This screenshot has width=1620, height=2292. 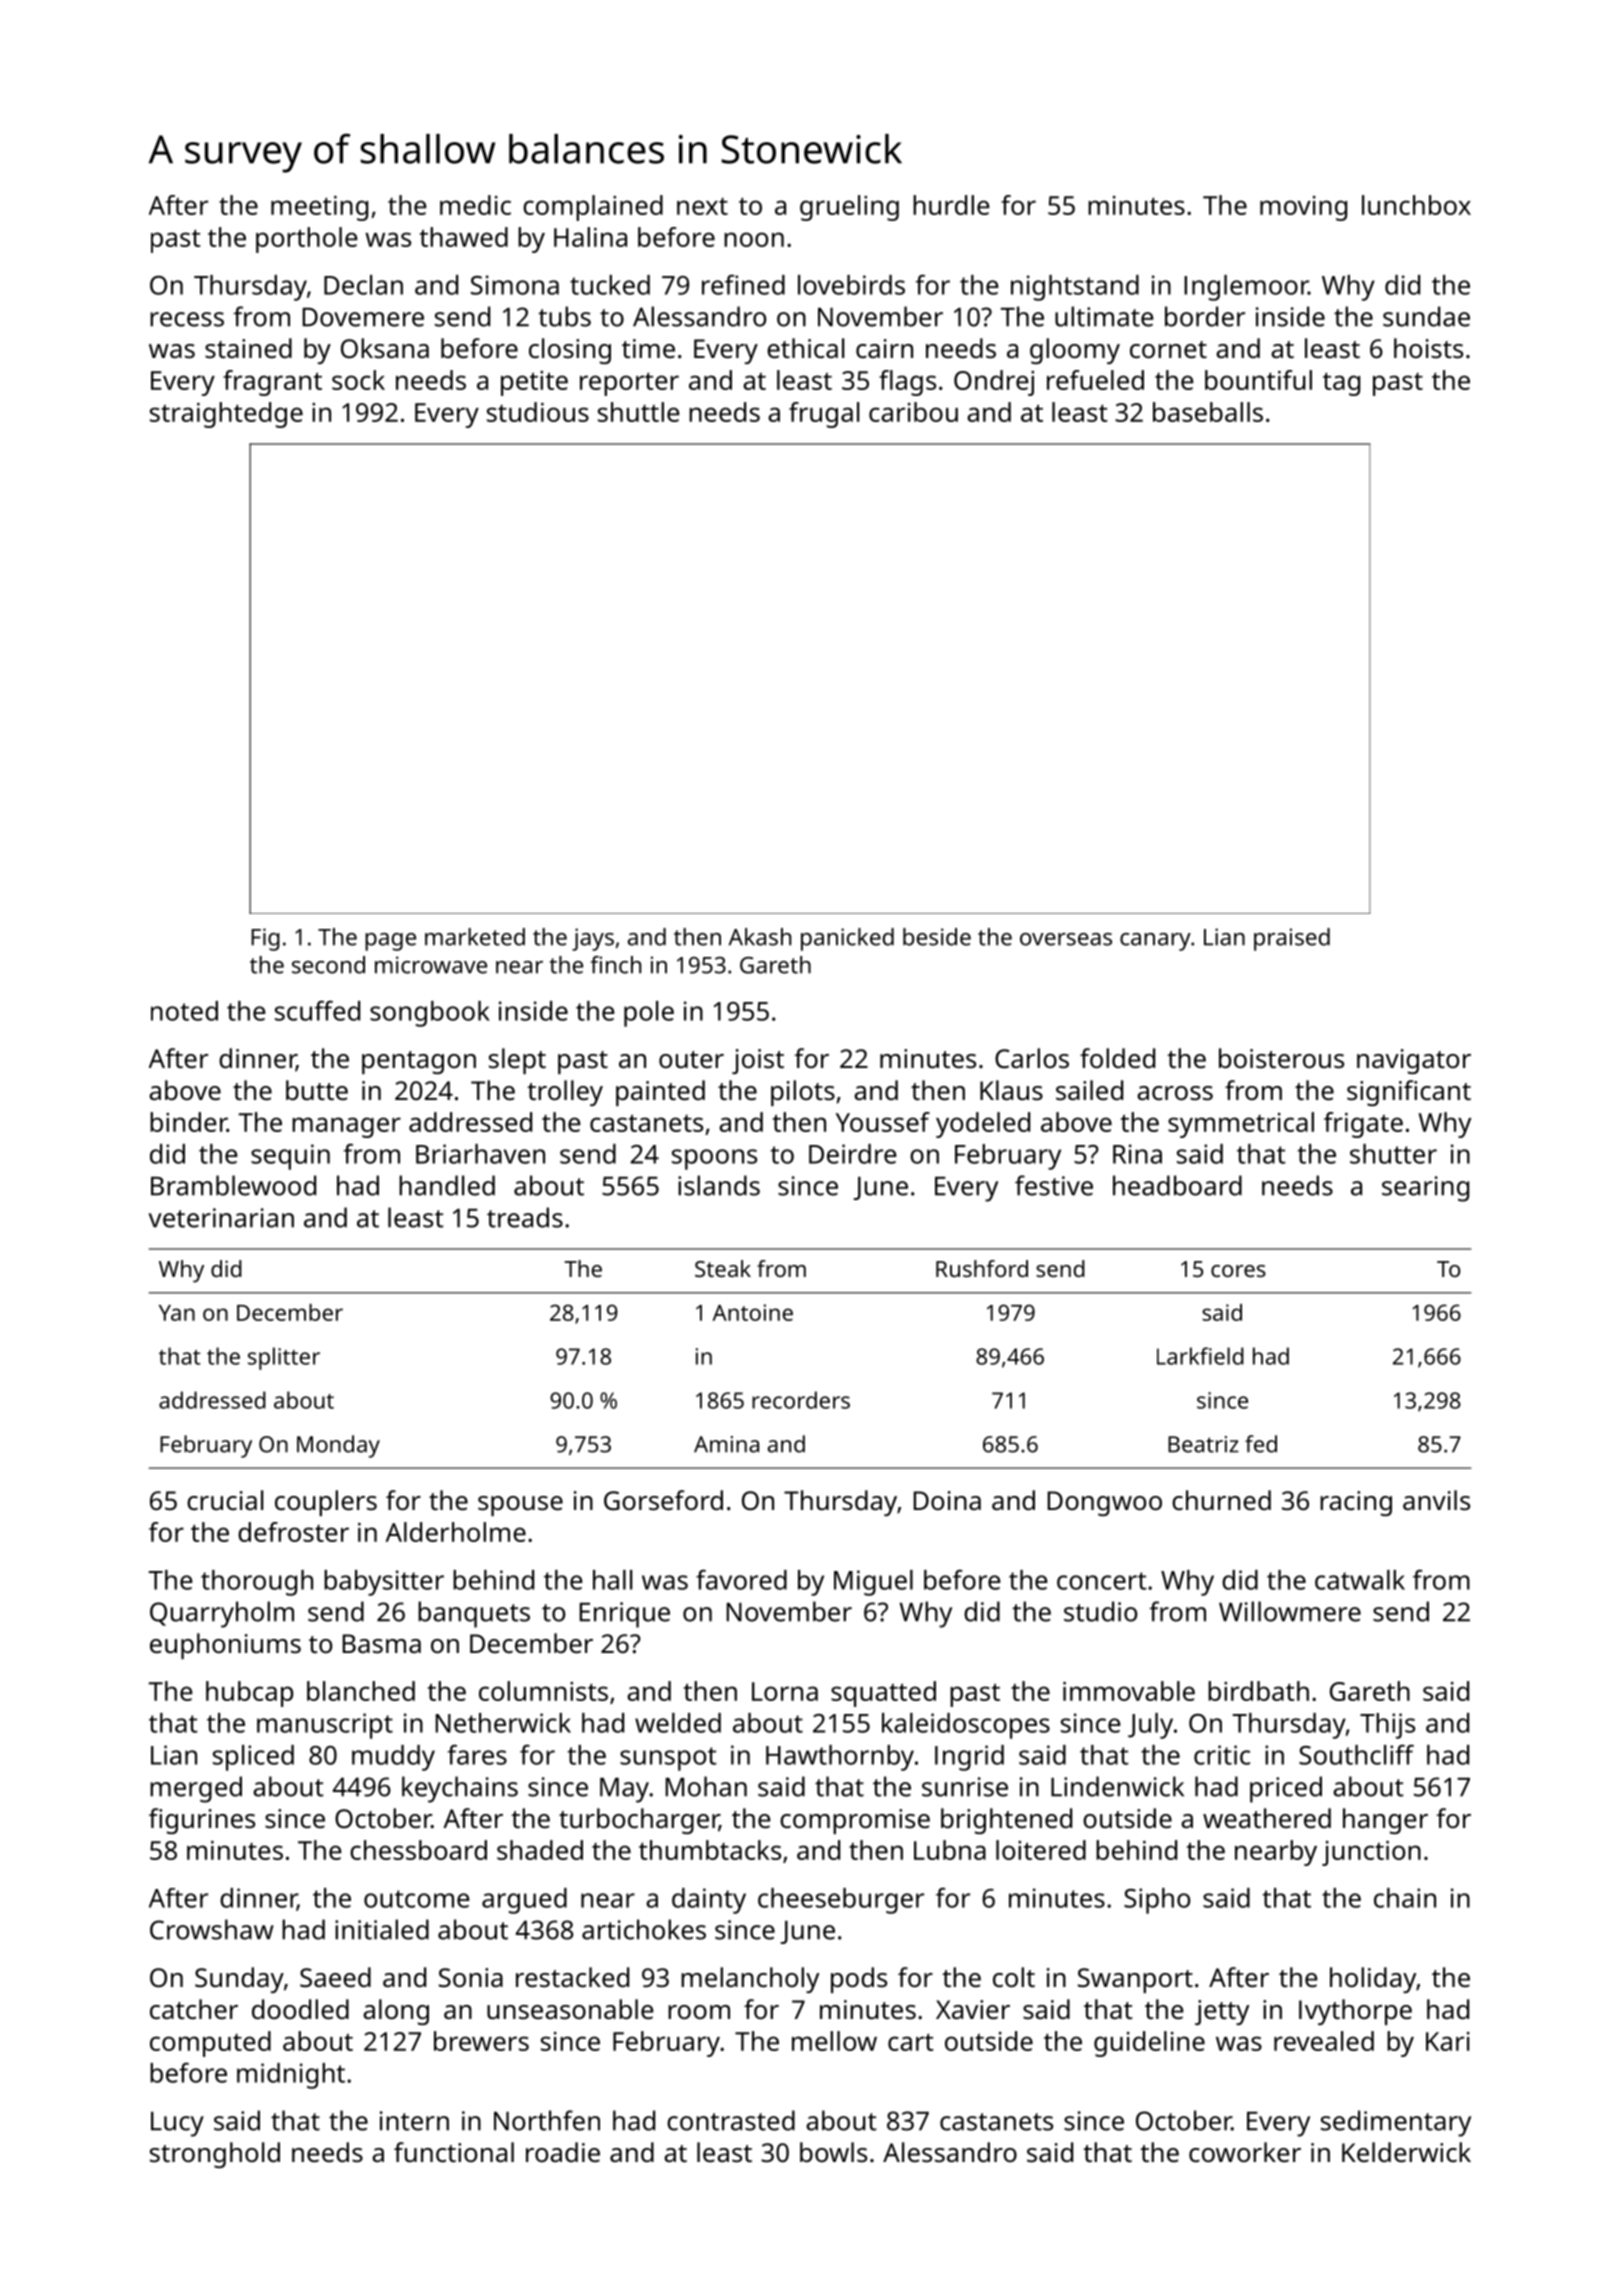 What do you see at coordinates (833, 2152) in the screenshot?
I see `bowls` at bounding box center [833, 2152].
